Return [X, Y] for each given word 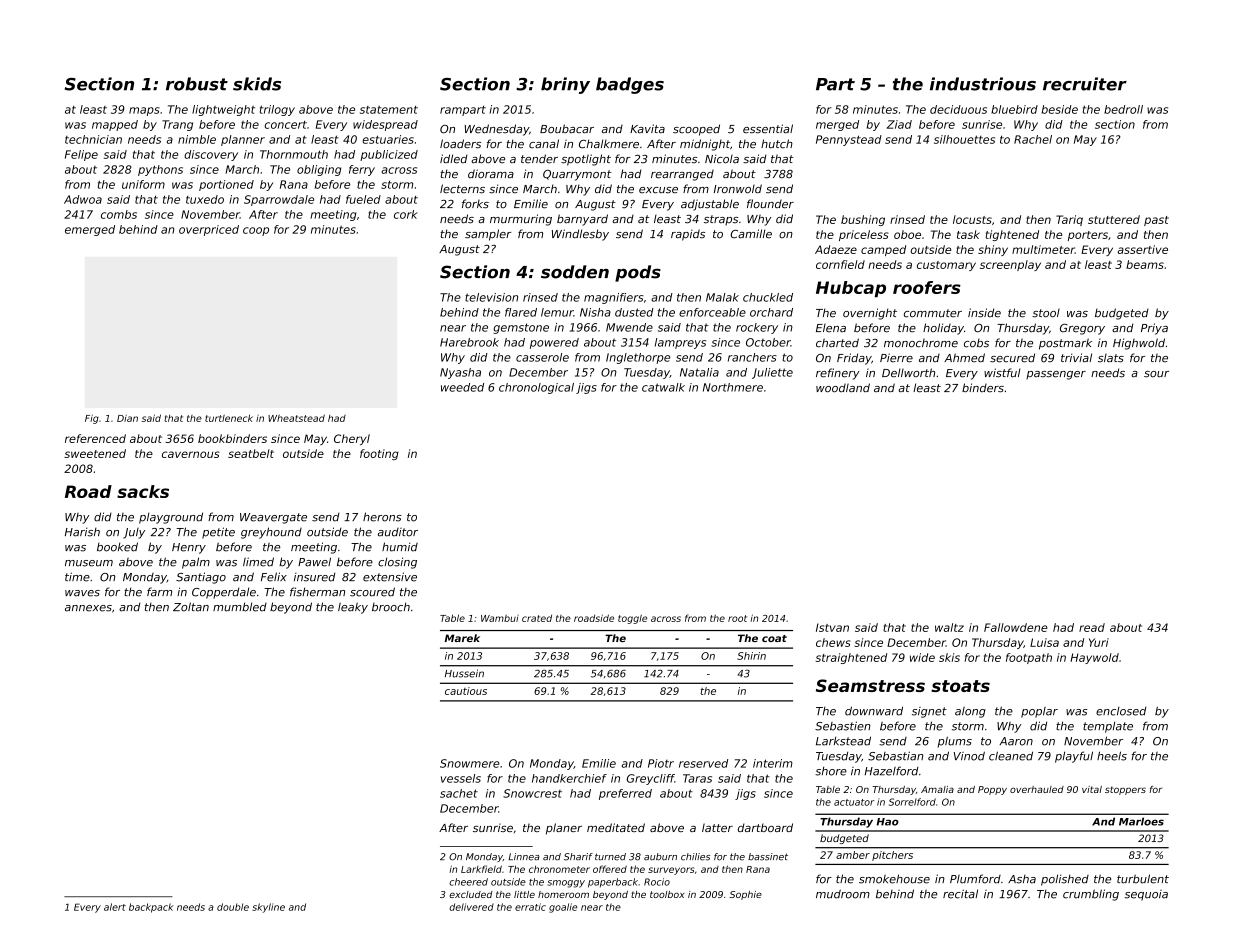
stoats [960, 686]
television [491, 297]
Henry [189, 548]
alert [115, 907]
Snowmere [470, 763]
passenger [1056, 375]
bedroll [1123, 109]
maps [144, 111]
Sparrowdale [279, 200]
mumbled [240, 607]
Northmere [733, 387]
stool [1046, 313]
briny [565, 85]
